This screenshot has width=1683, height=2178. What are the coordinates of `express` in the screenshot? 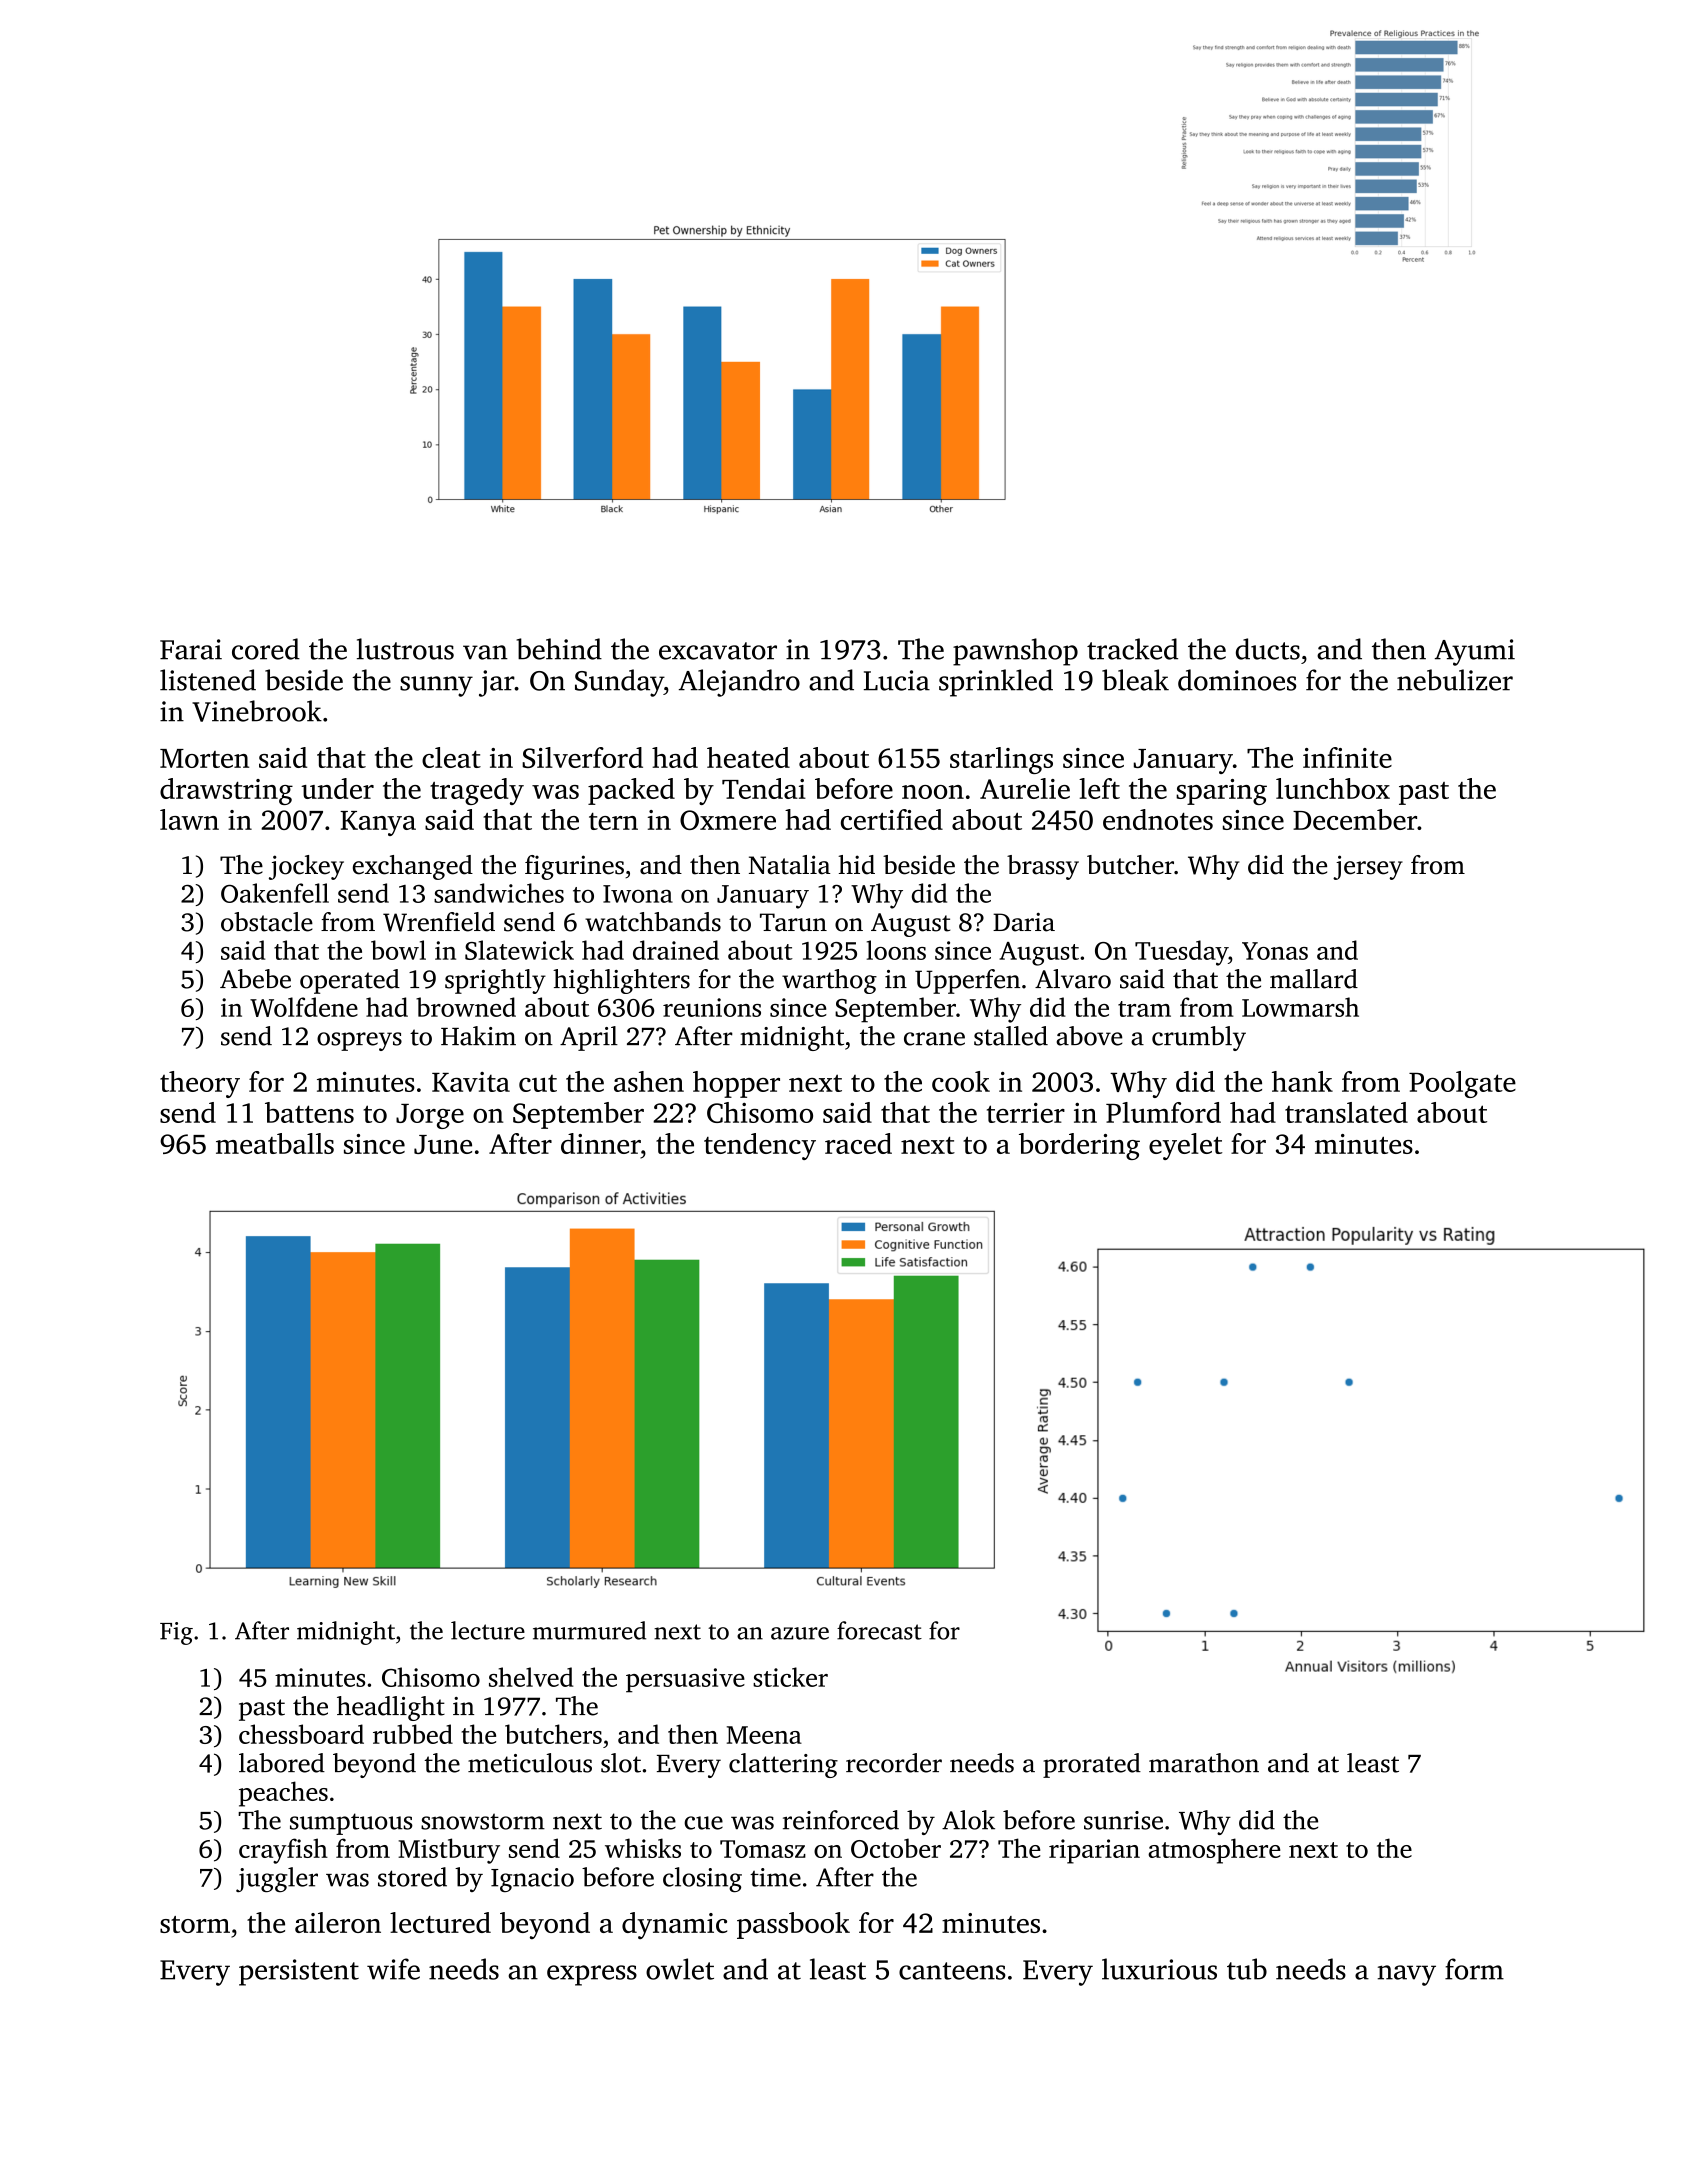 It's located at (592, 1975).
